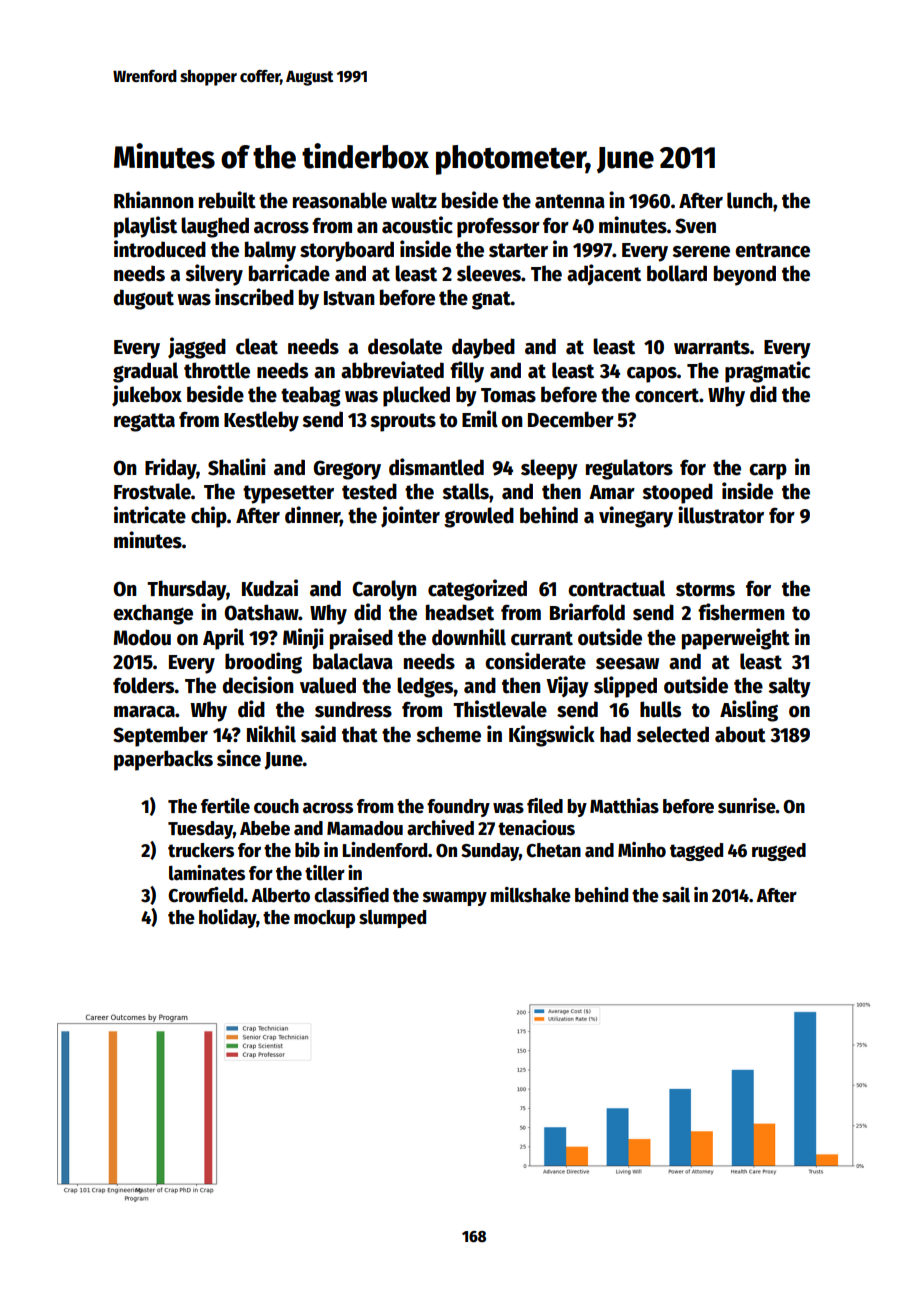  Describe the element at coordinates (360, 734) in the screenshot. I see `that` at that location.
